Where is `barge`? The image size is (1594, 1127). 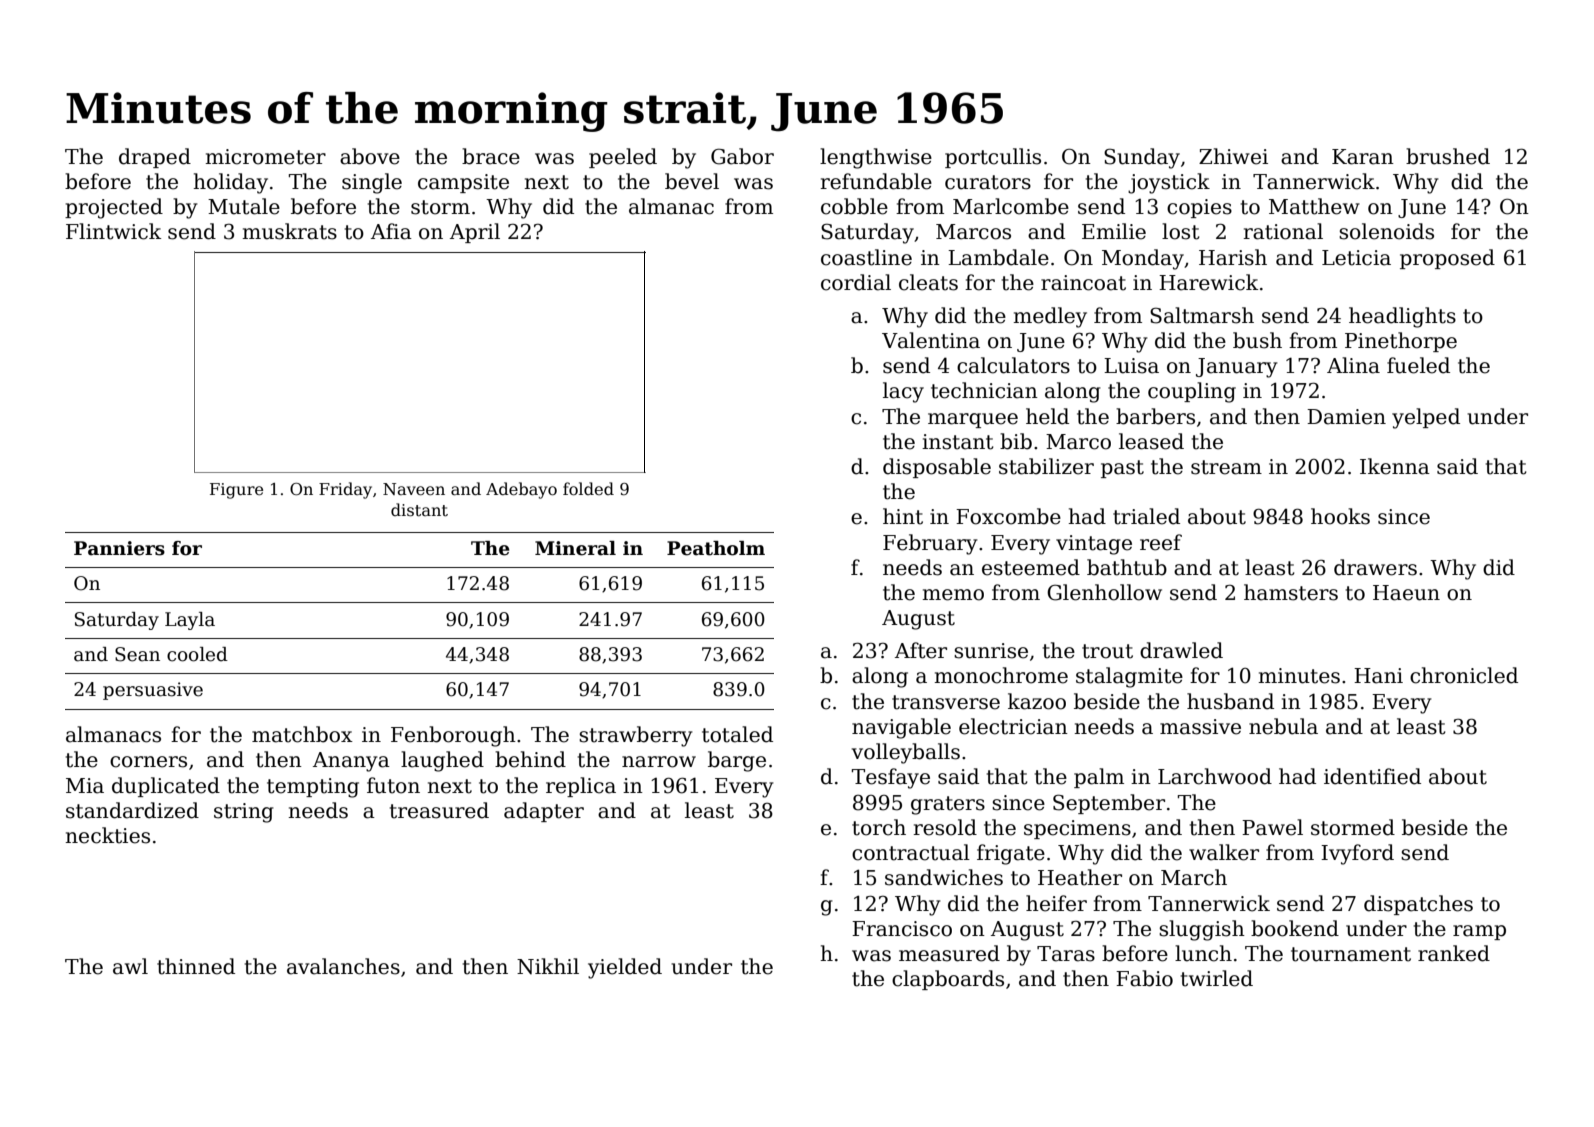 barge is located at coordinates (737, 761).
